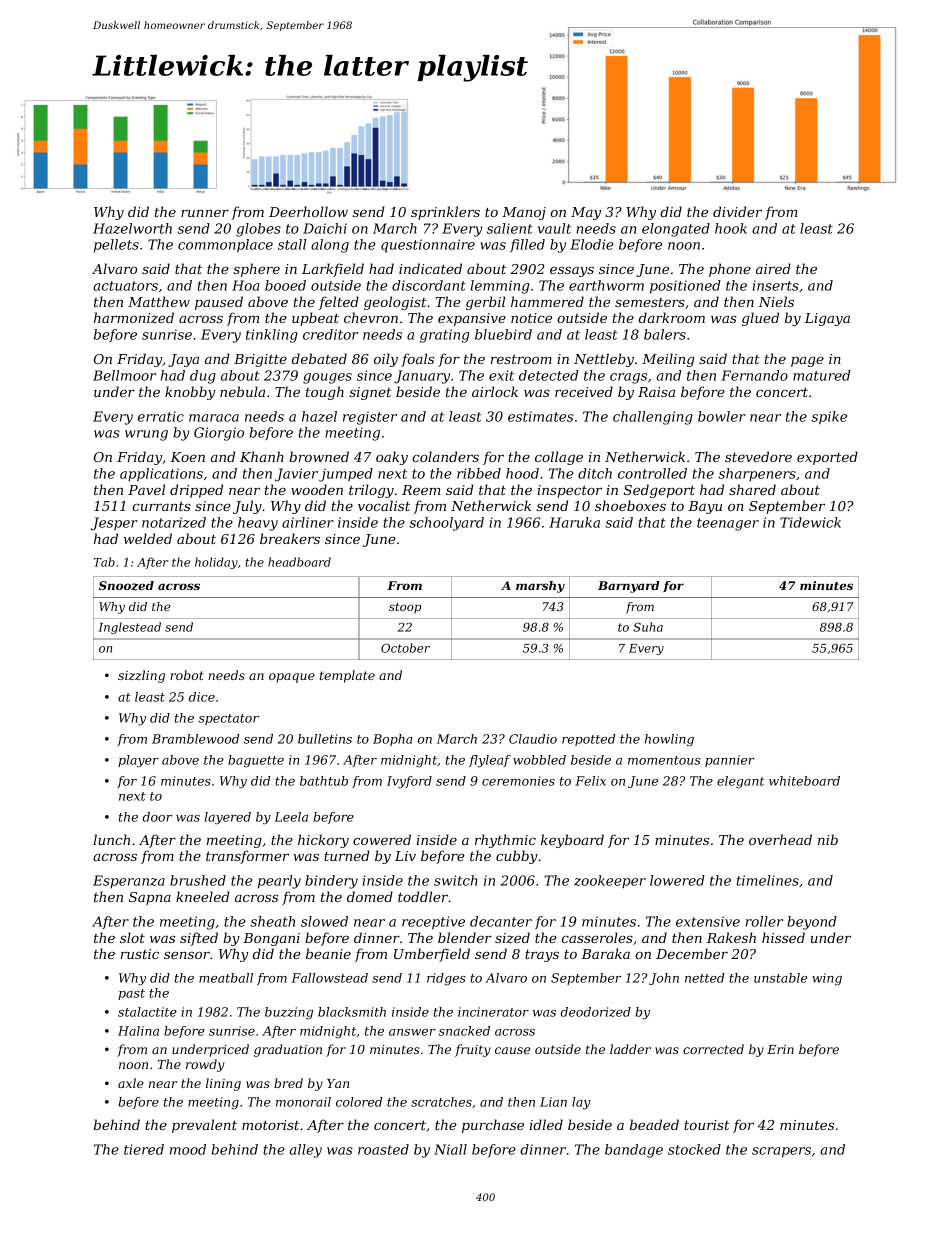 This screenshot has width=952, height=1233. I want to click on Deerhollow, so click(308, 211).
